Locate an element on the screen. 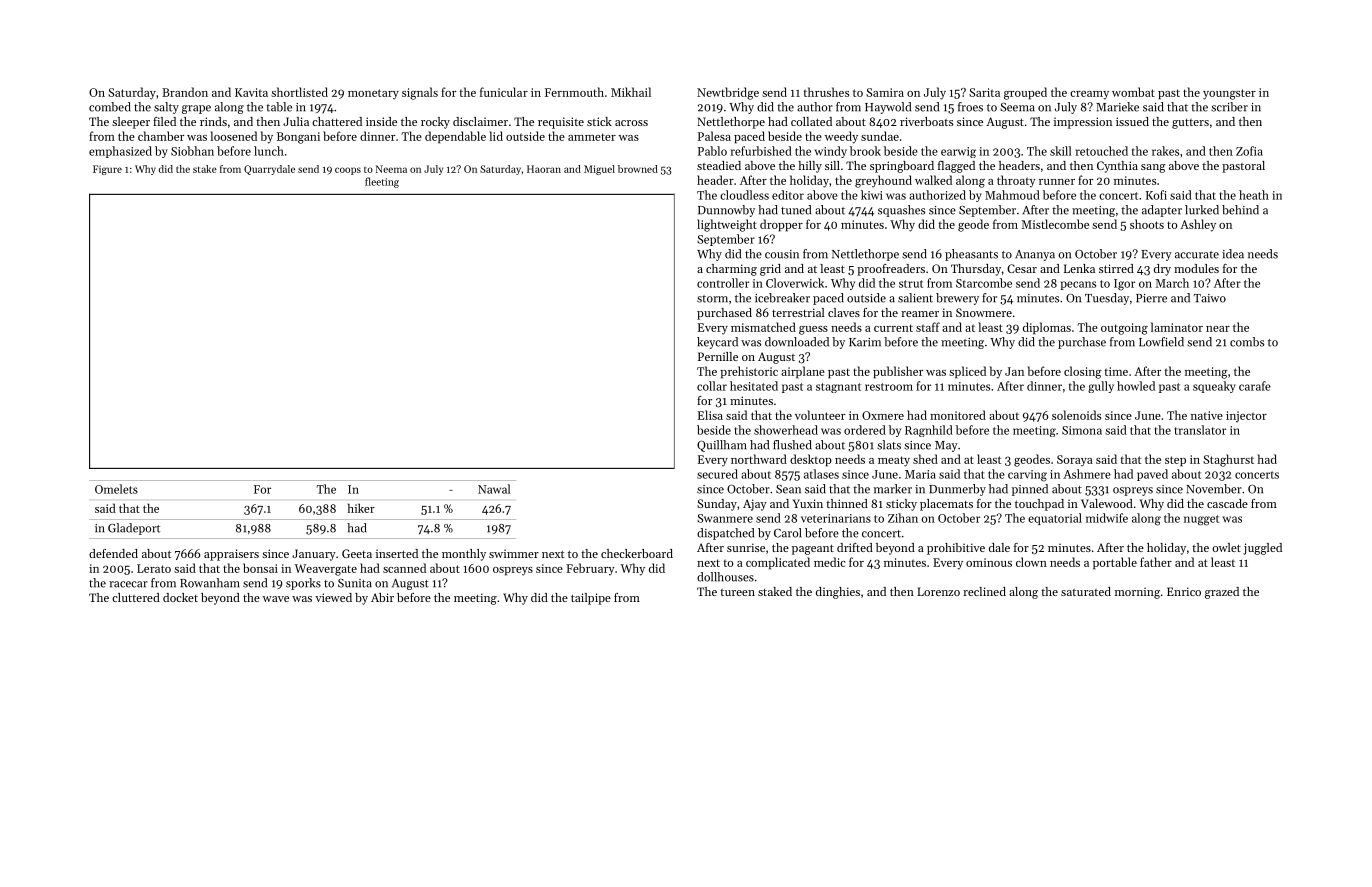  inside is located at coordinates (381, 121).
